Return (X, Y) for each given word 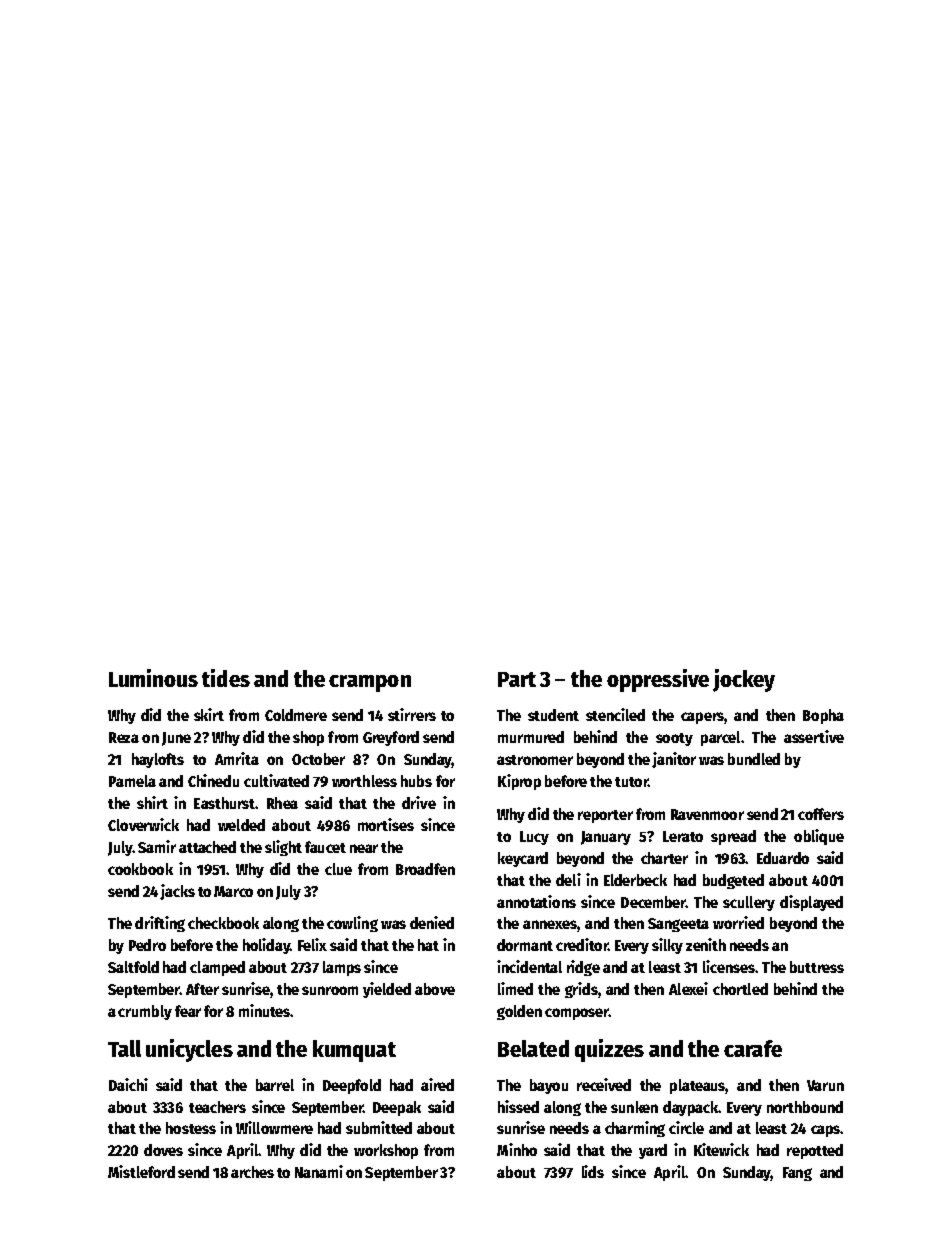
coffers (821, 814)
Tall (124, 1048)
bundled (754, 759)
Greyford (391, 738)
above (435, 989)
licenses (729, 966)
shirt (152, 802)
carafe (753, 1048)
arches (252, 1172)
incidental (529, 966)
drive (419, 802)
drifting (160, 924)
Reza (124, 737)
